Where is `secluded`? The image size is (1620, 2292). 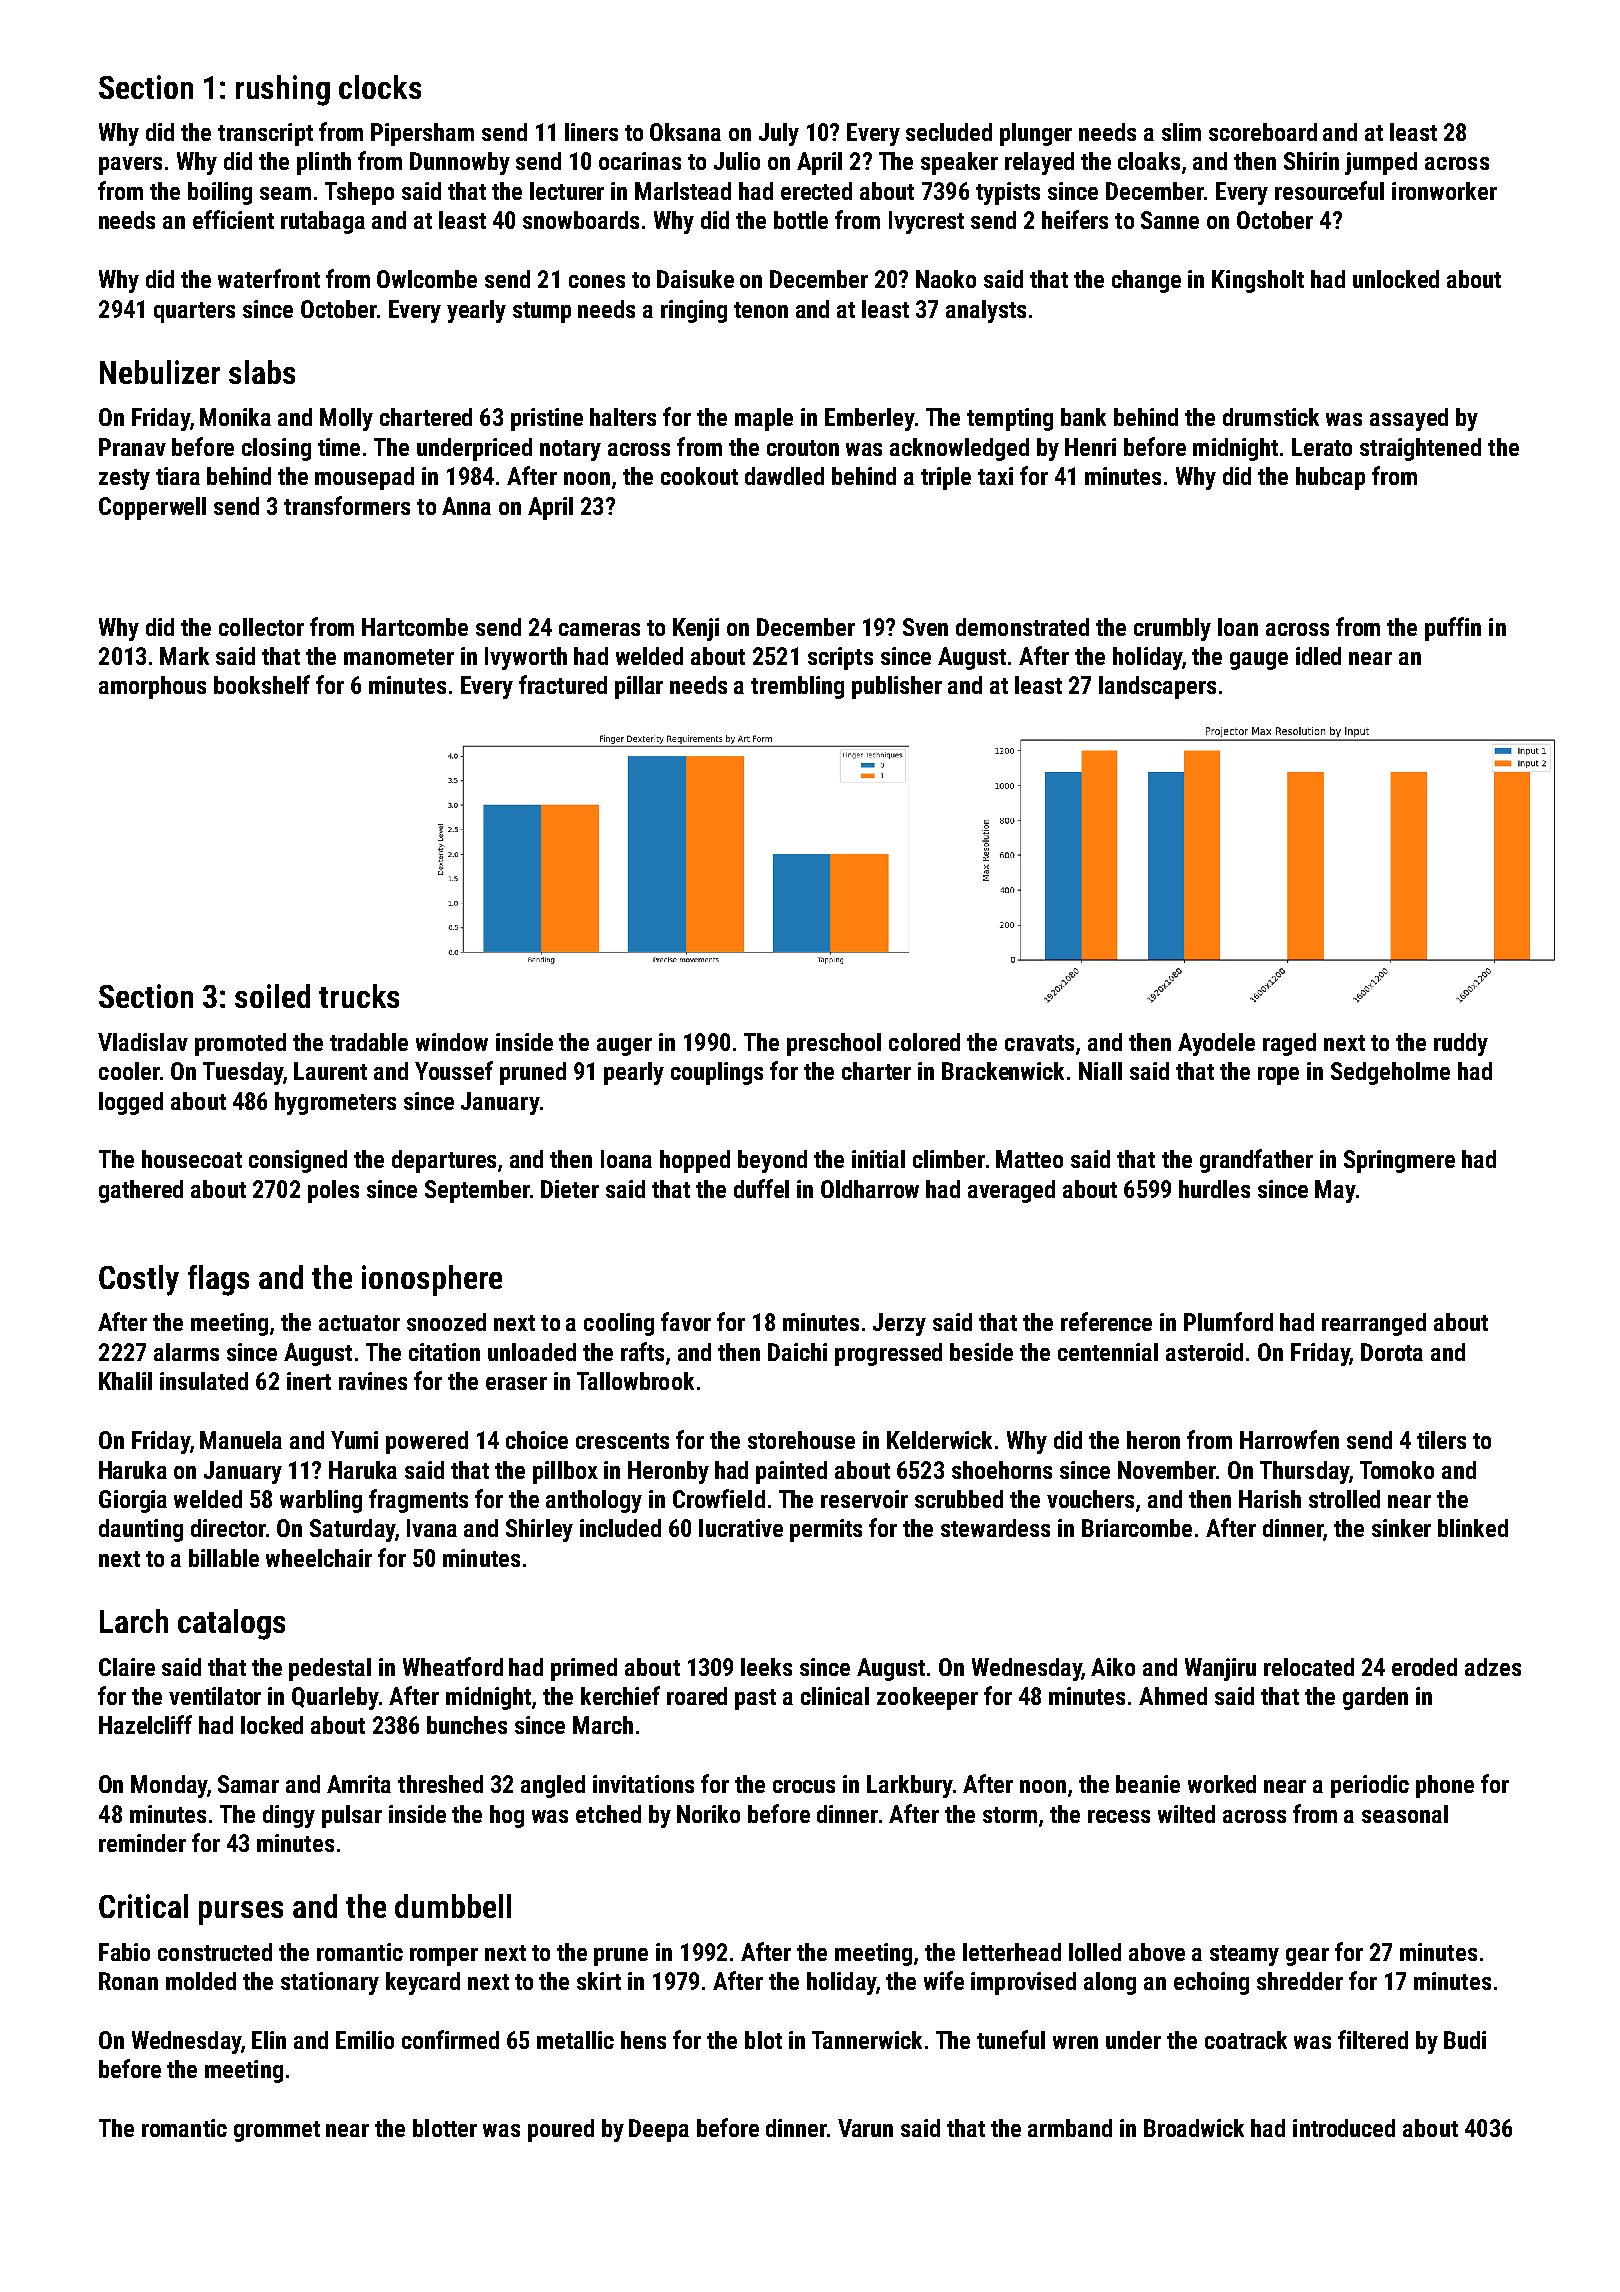 secluded is located at coordinates (949, 132).
